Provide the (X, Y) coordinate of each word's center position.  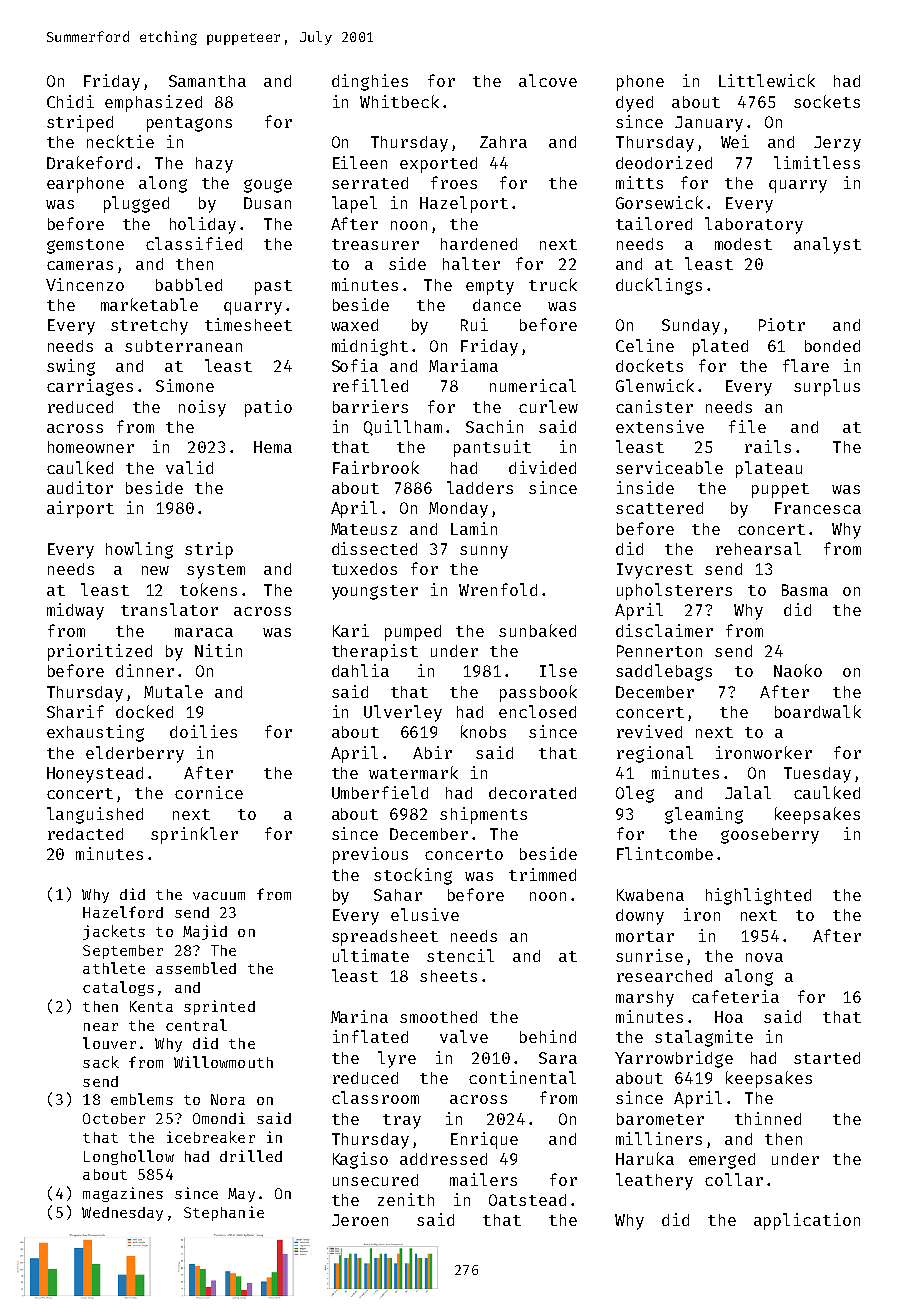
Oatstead (527, 1200)
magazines (123, 1194)
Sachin (494, 426)
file (747, 426)
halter (471, 263)
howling (139, 550)
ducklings (659, 286)
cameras (80, 265)
